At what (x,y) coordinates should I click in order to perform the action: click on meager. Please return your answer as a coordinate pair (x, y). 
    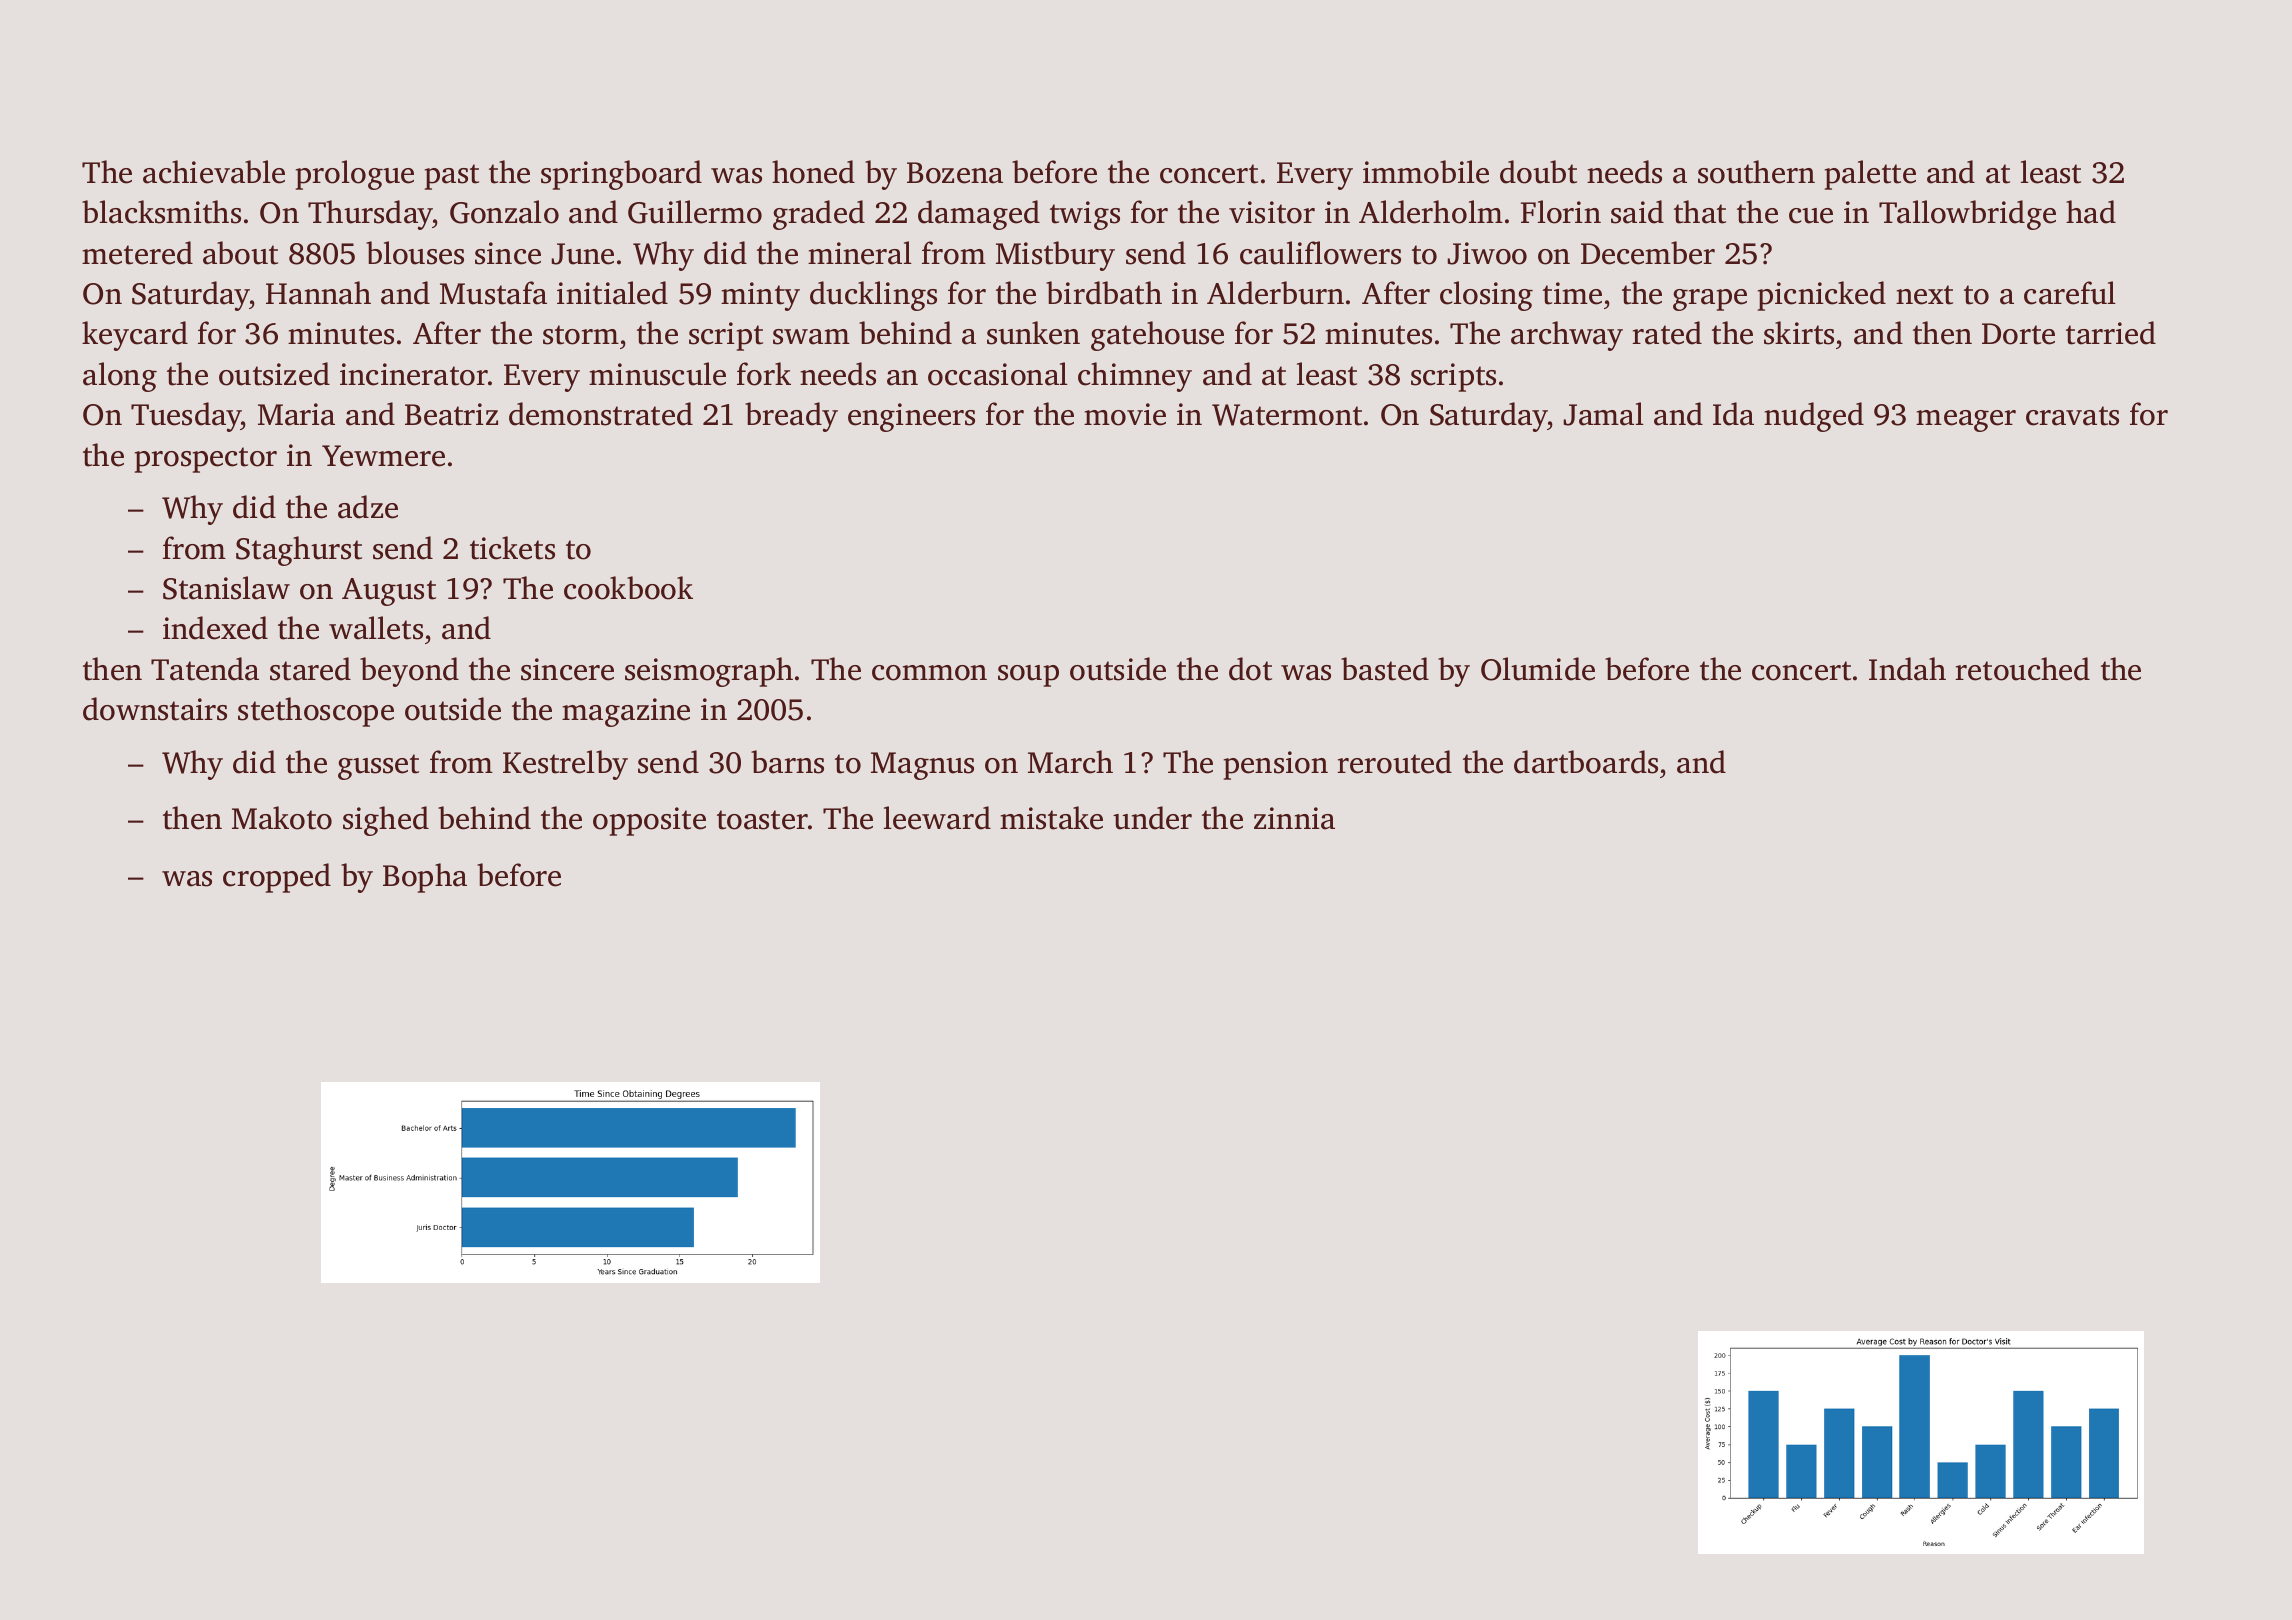
    Looking at the image, I should click on (1966, 421).
